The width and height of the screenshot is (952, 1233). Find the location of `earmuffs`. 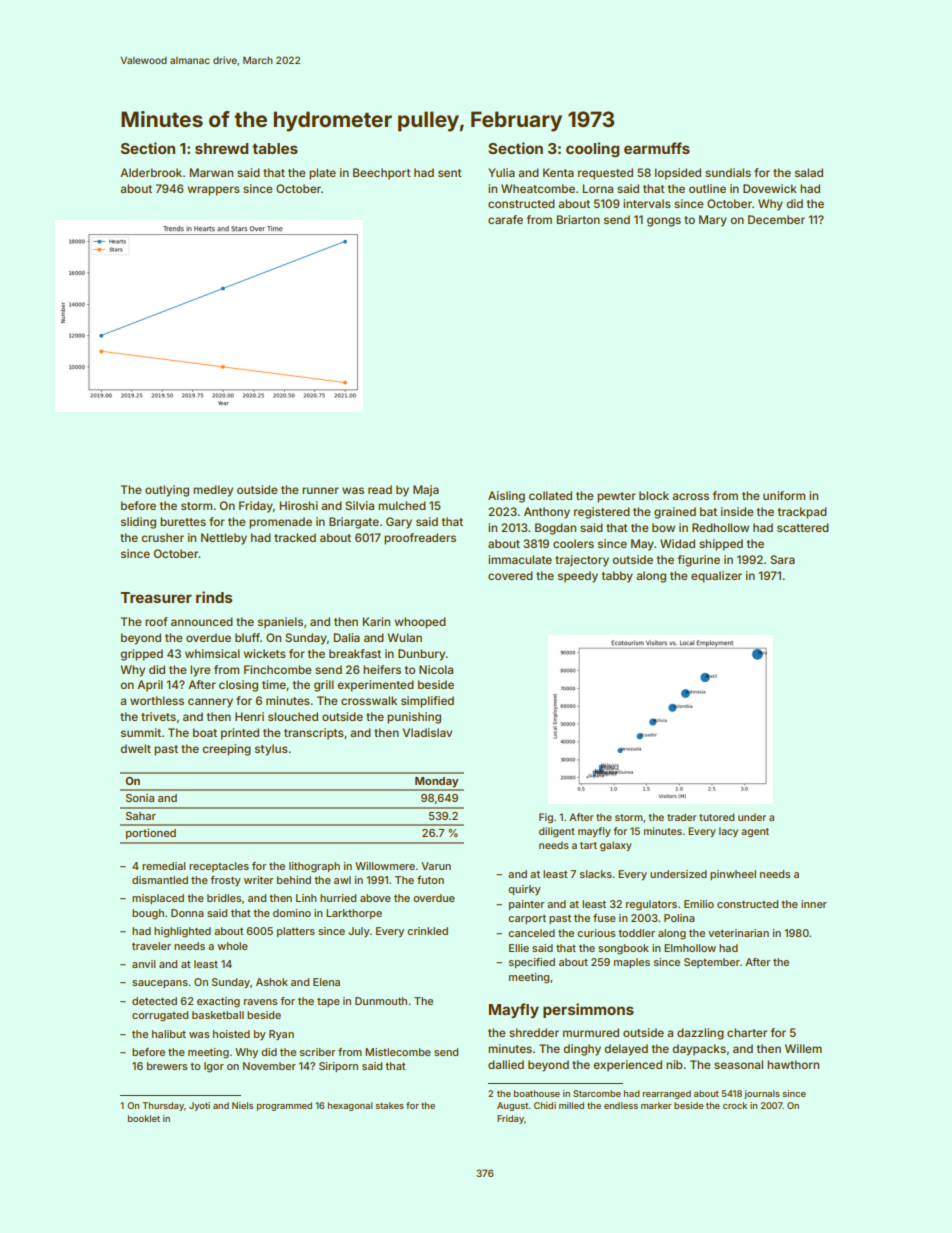

earmuffs is located at coordinates (657, 148).
